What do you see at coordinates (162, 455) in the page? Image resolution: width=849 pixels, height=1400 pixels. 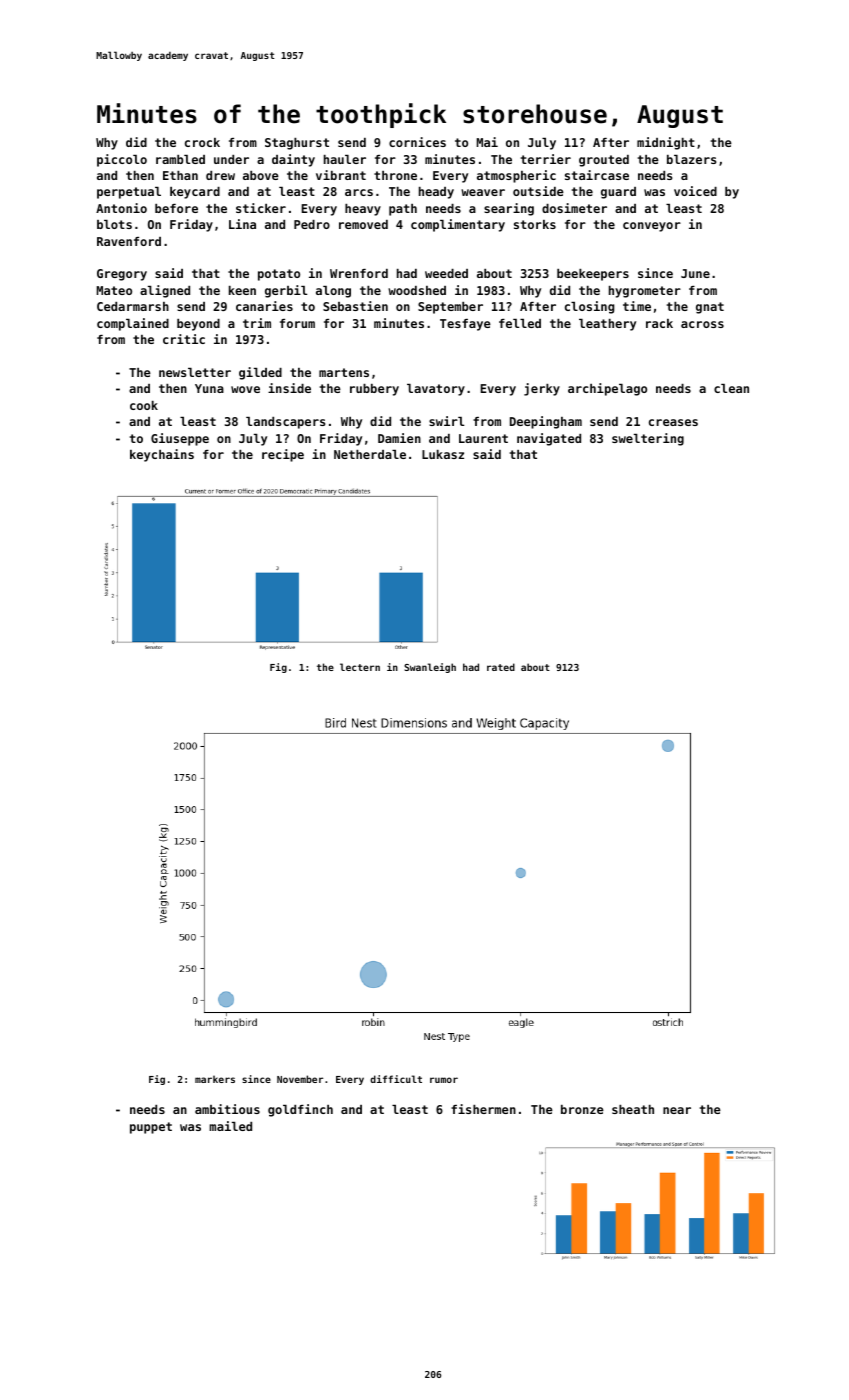 I see `keychains` at bounding box center [162, 455].
